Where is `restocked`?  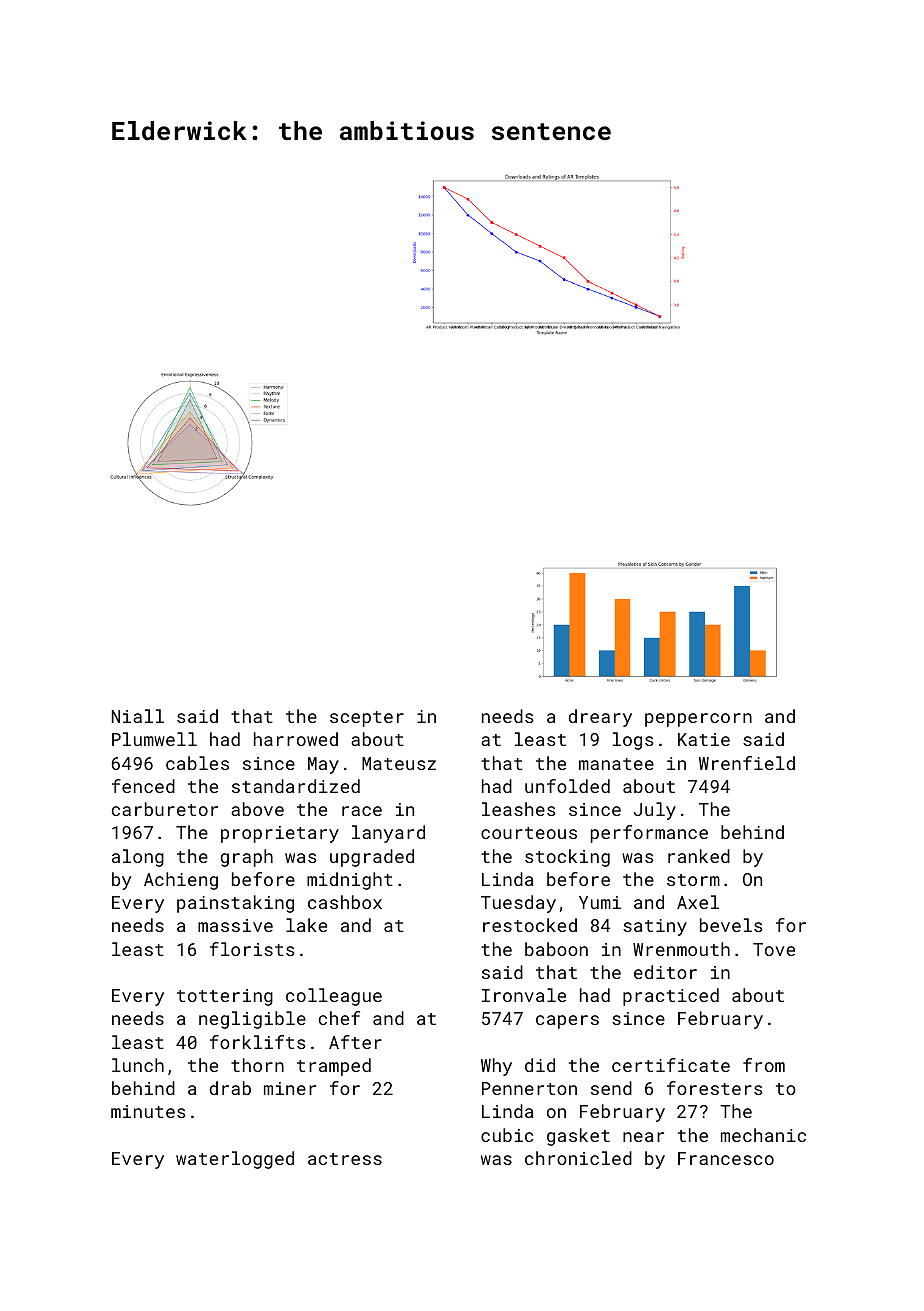
restocked is located at coordinates (530, 925).
